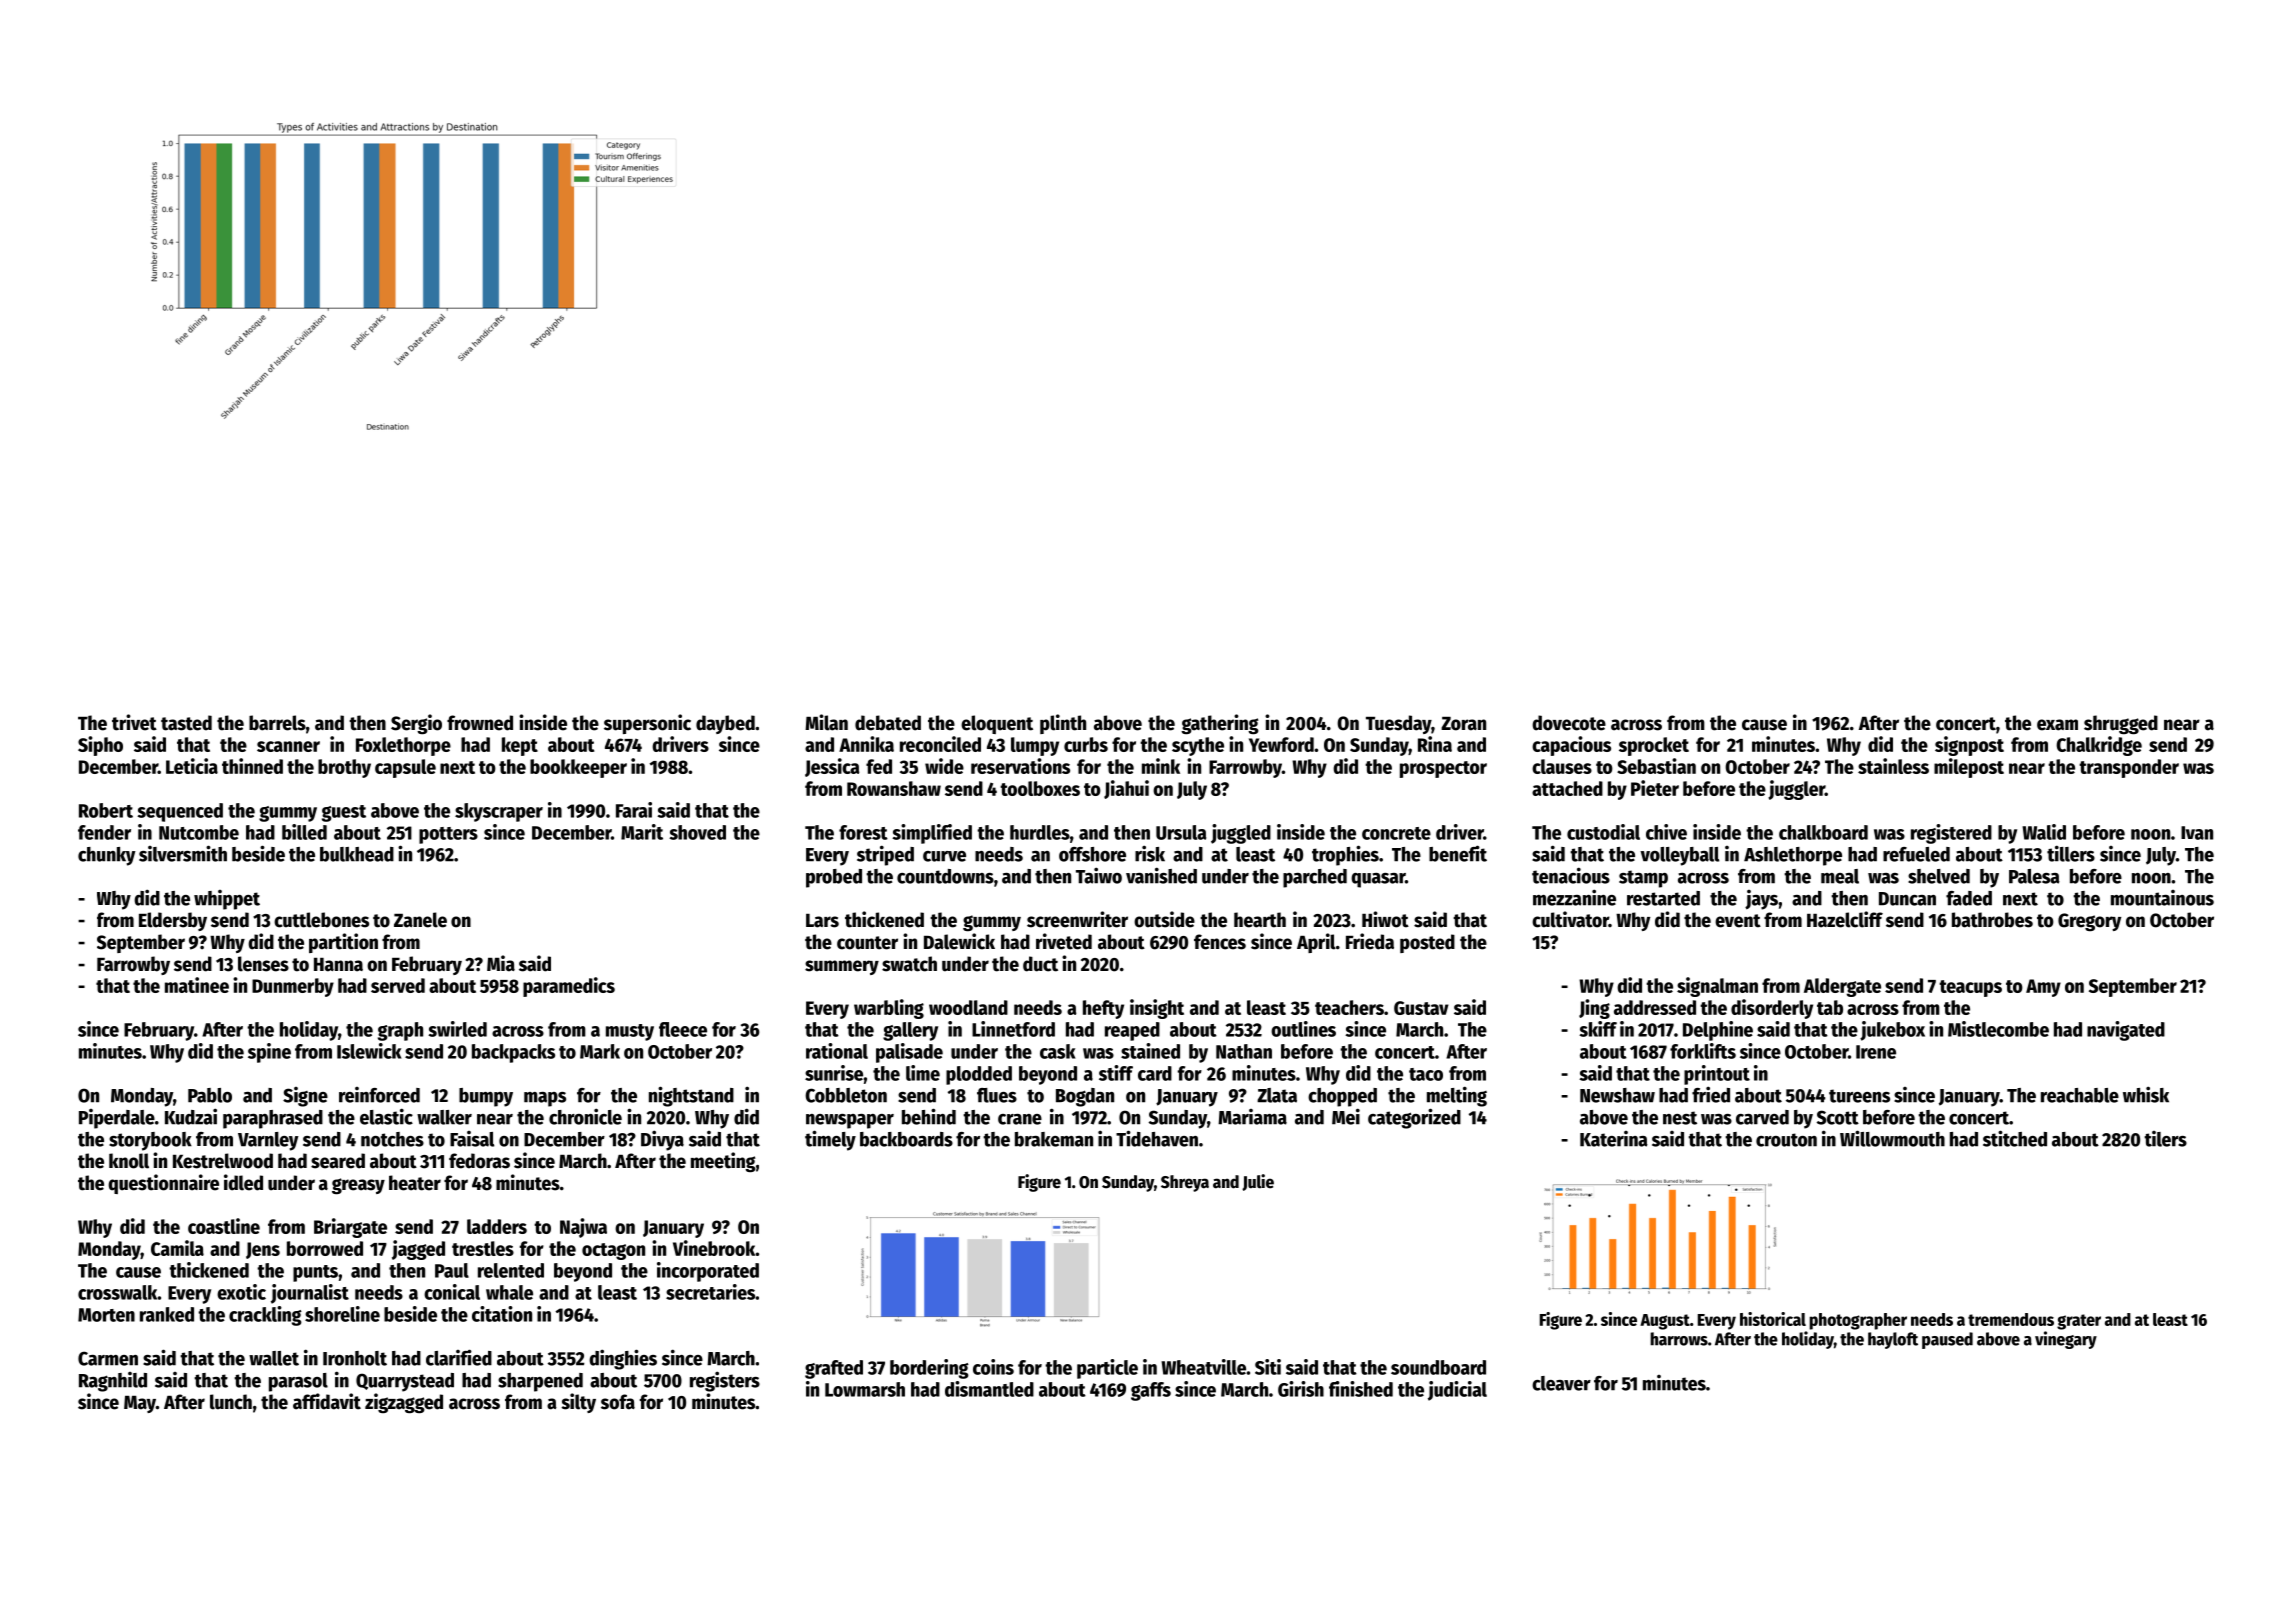 The image size is (2292, 1620). I want to click on dismantled, so click(989, 1389).
